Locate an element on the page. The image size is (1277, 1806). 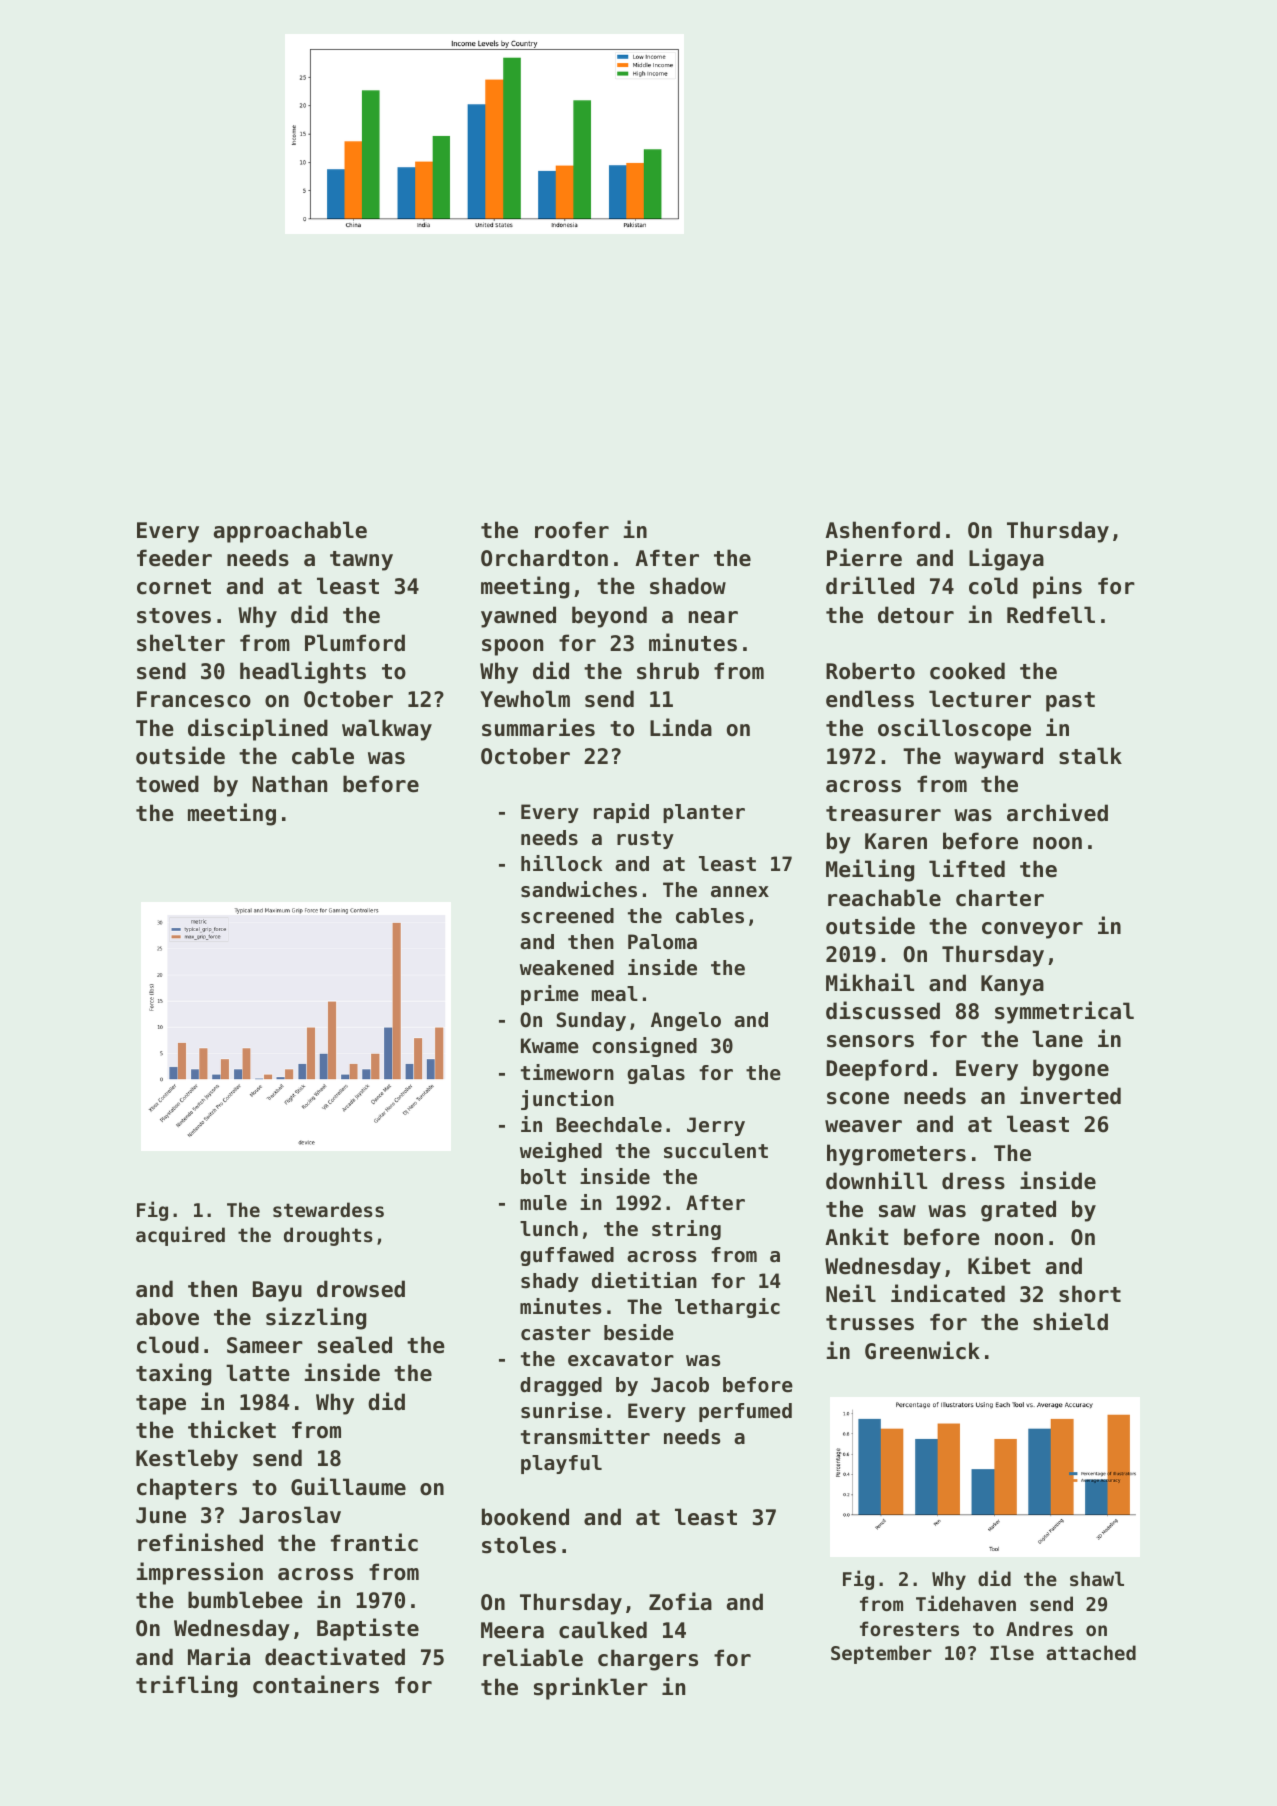
sprinkler is located at coordinates (591, 1688).
